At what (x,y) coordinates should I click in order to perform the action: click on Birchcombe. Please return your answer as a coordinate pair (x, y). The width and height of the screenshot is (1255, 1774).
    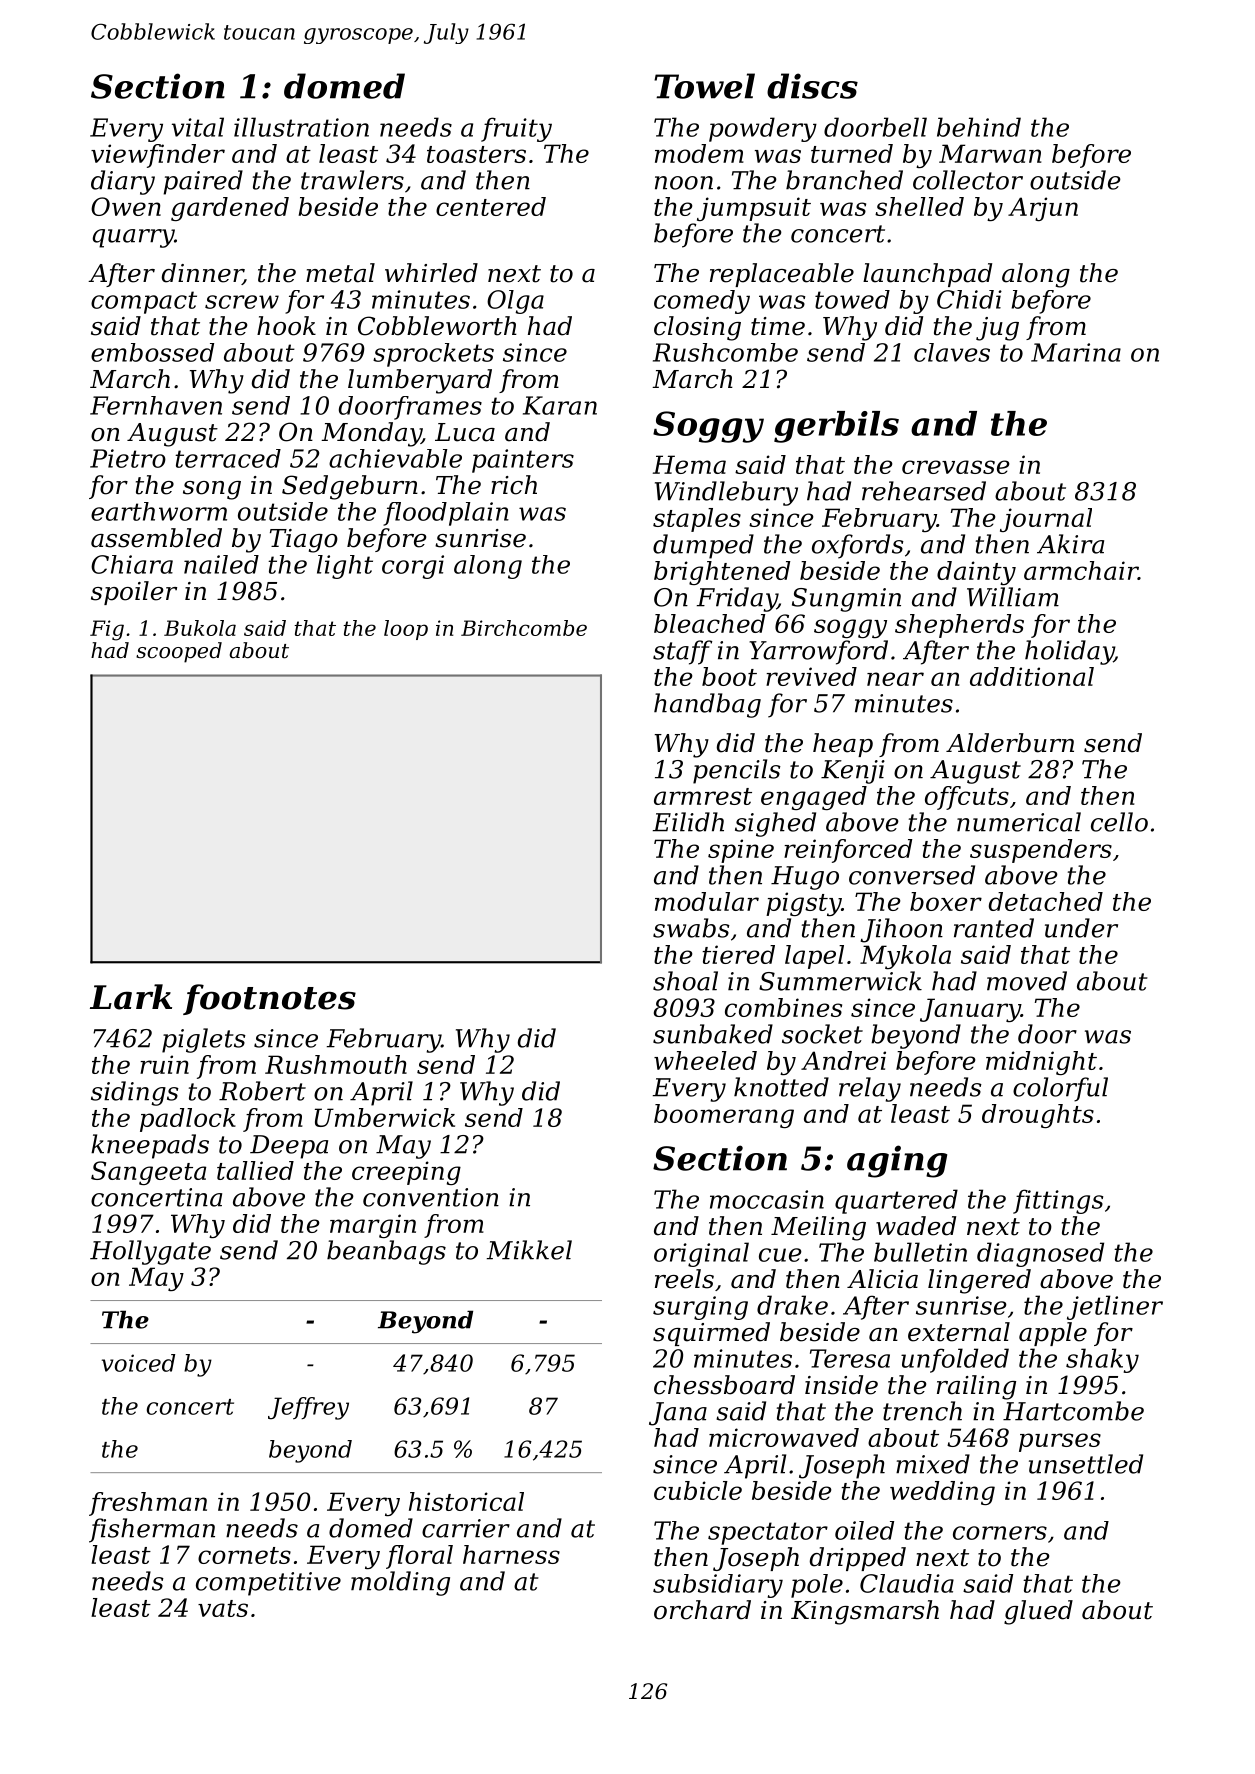
    Looking at the image, I should click on (524, 628).
